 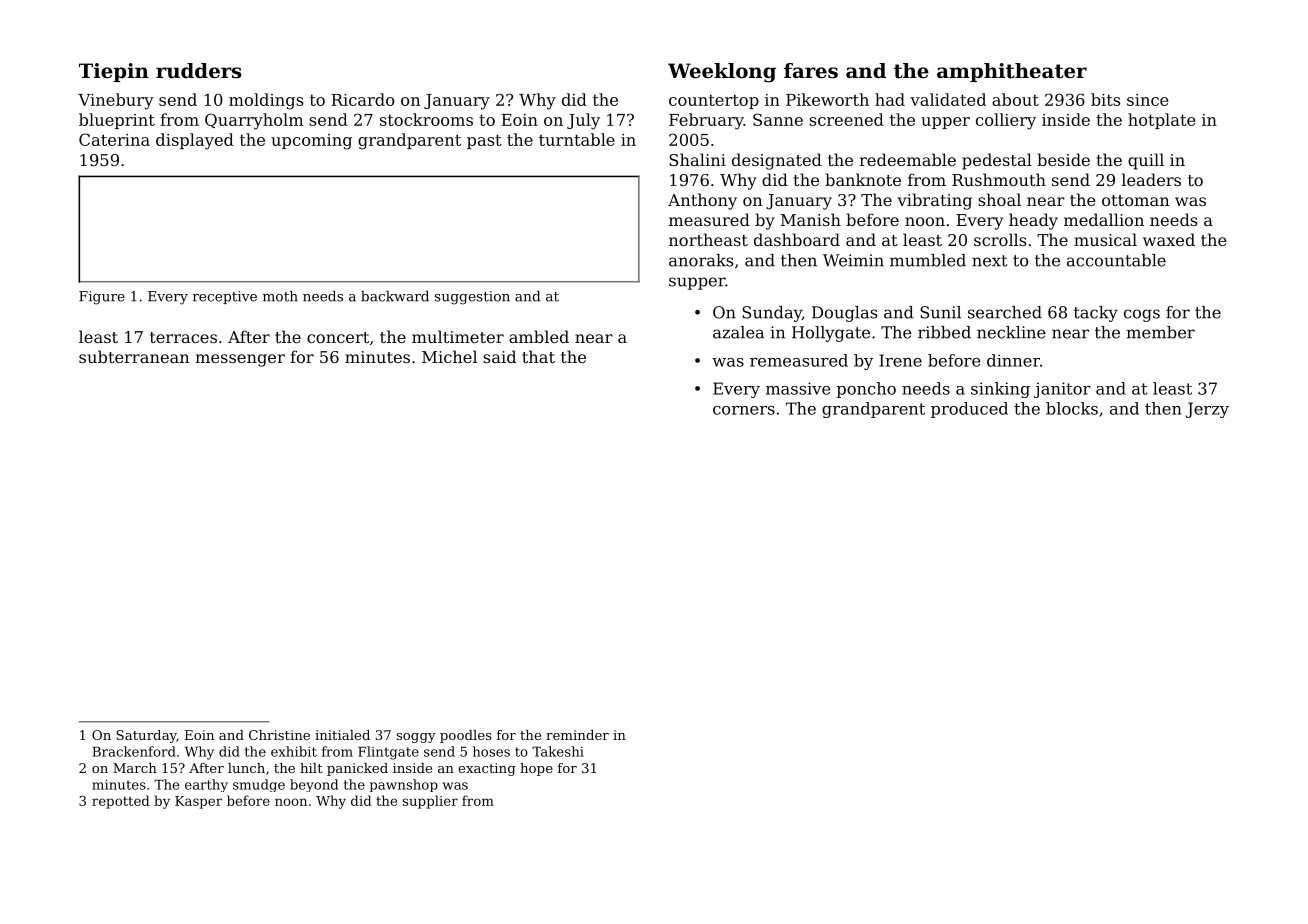 I want to click on soggy, so click(x=416, y=738).
